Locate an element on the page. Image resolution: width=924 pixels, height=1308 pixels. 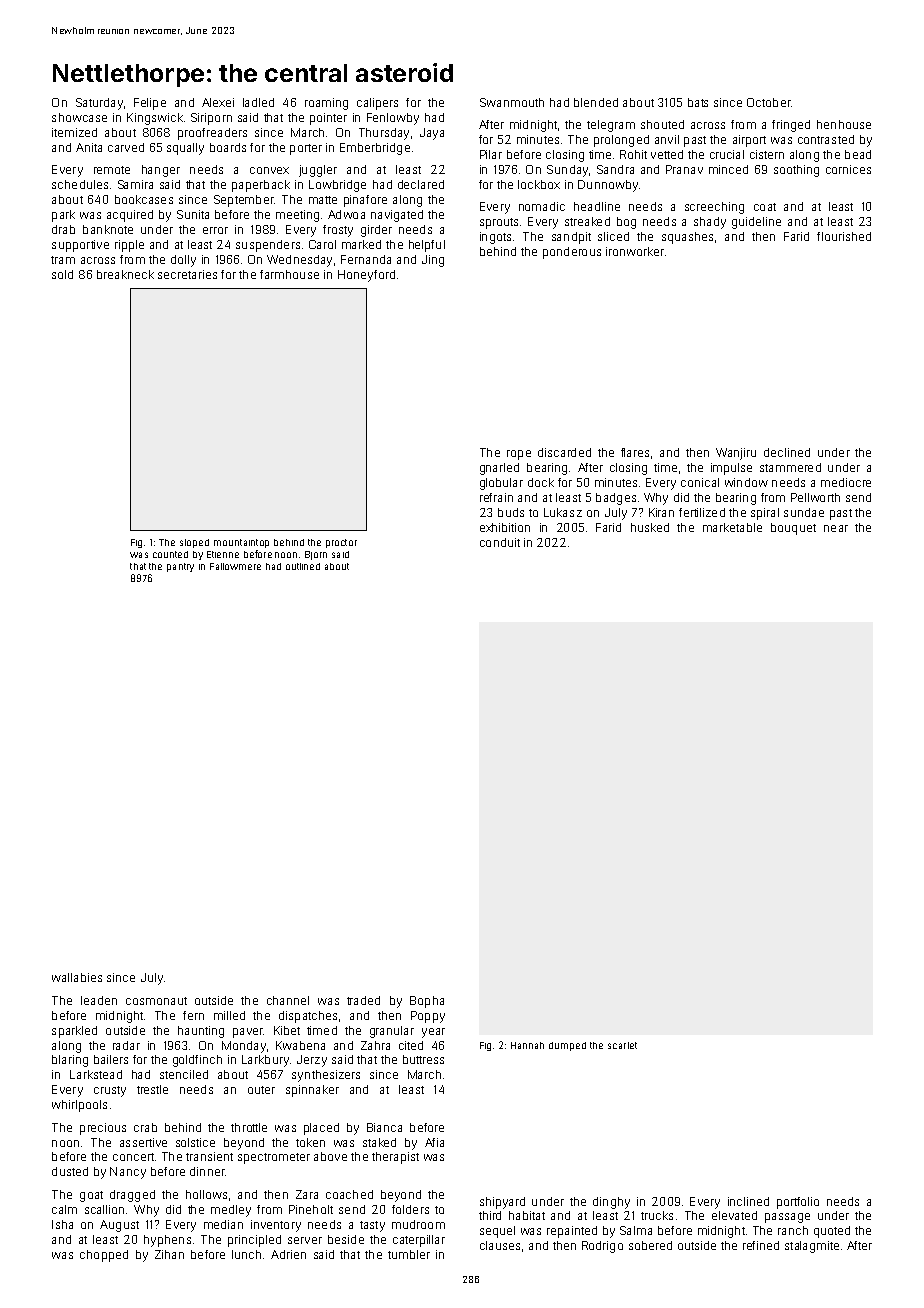
Fallowmere is located at coordinates (235, 566).
